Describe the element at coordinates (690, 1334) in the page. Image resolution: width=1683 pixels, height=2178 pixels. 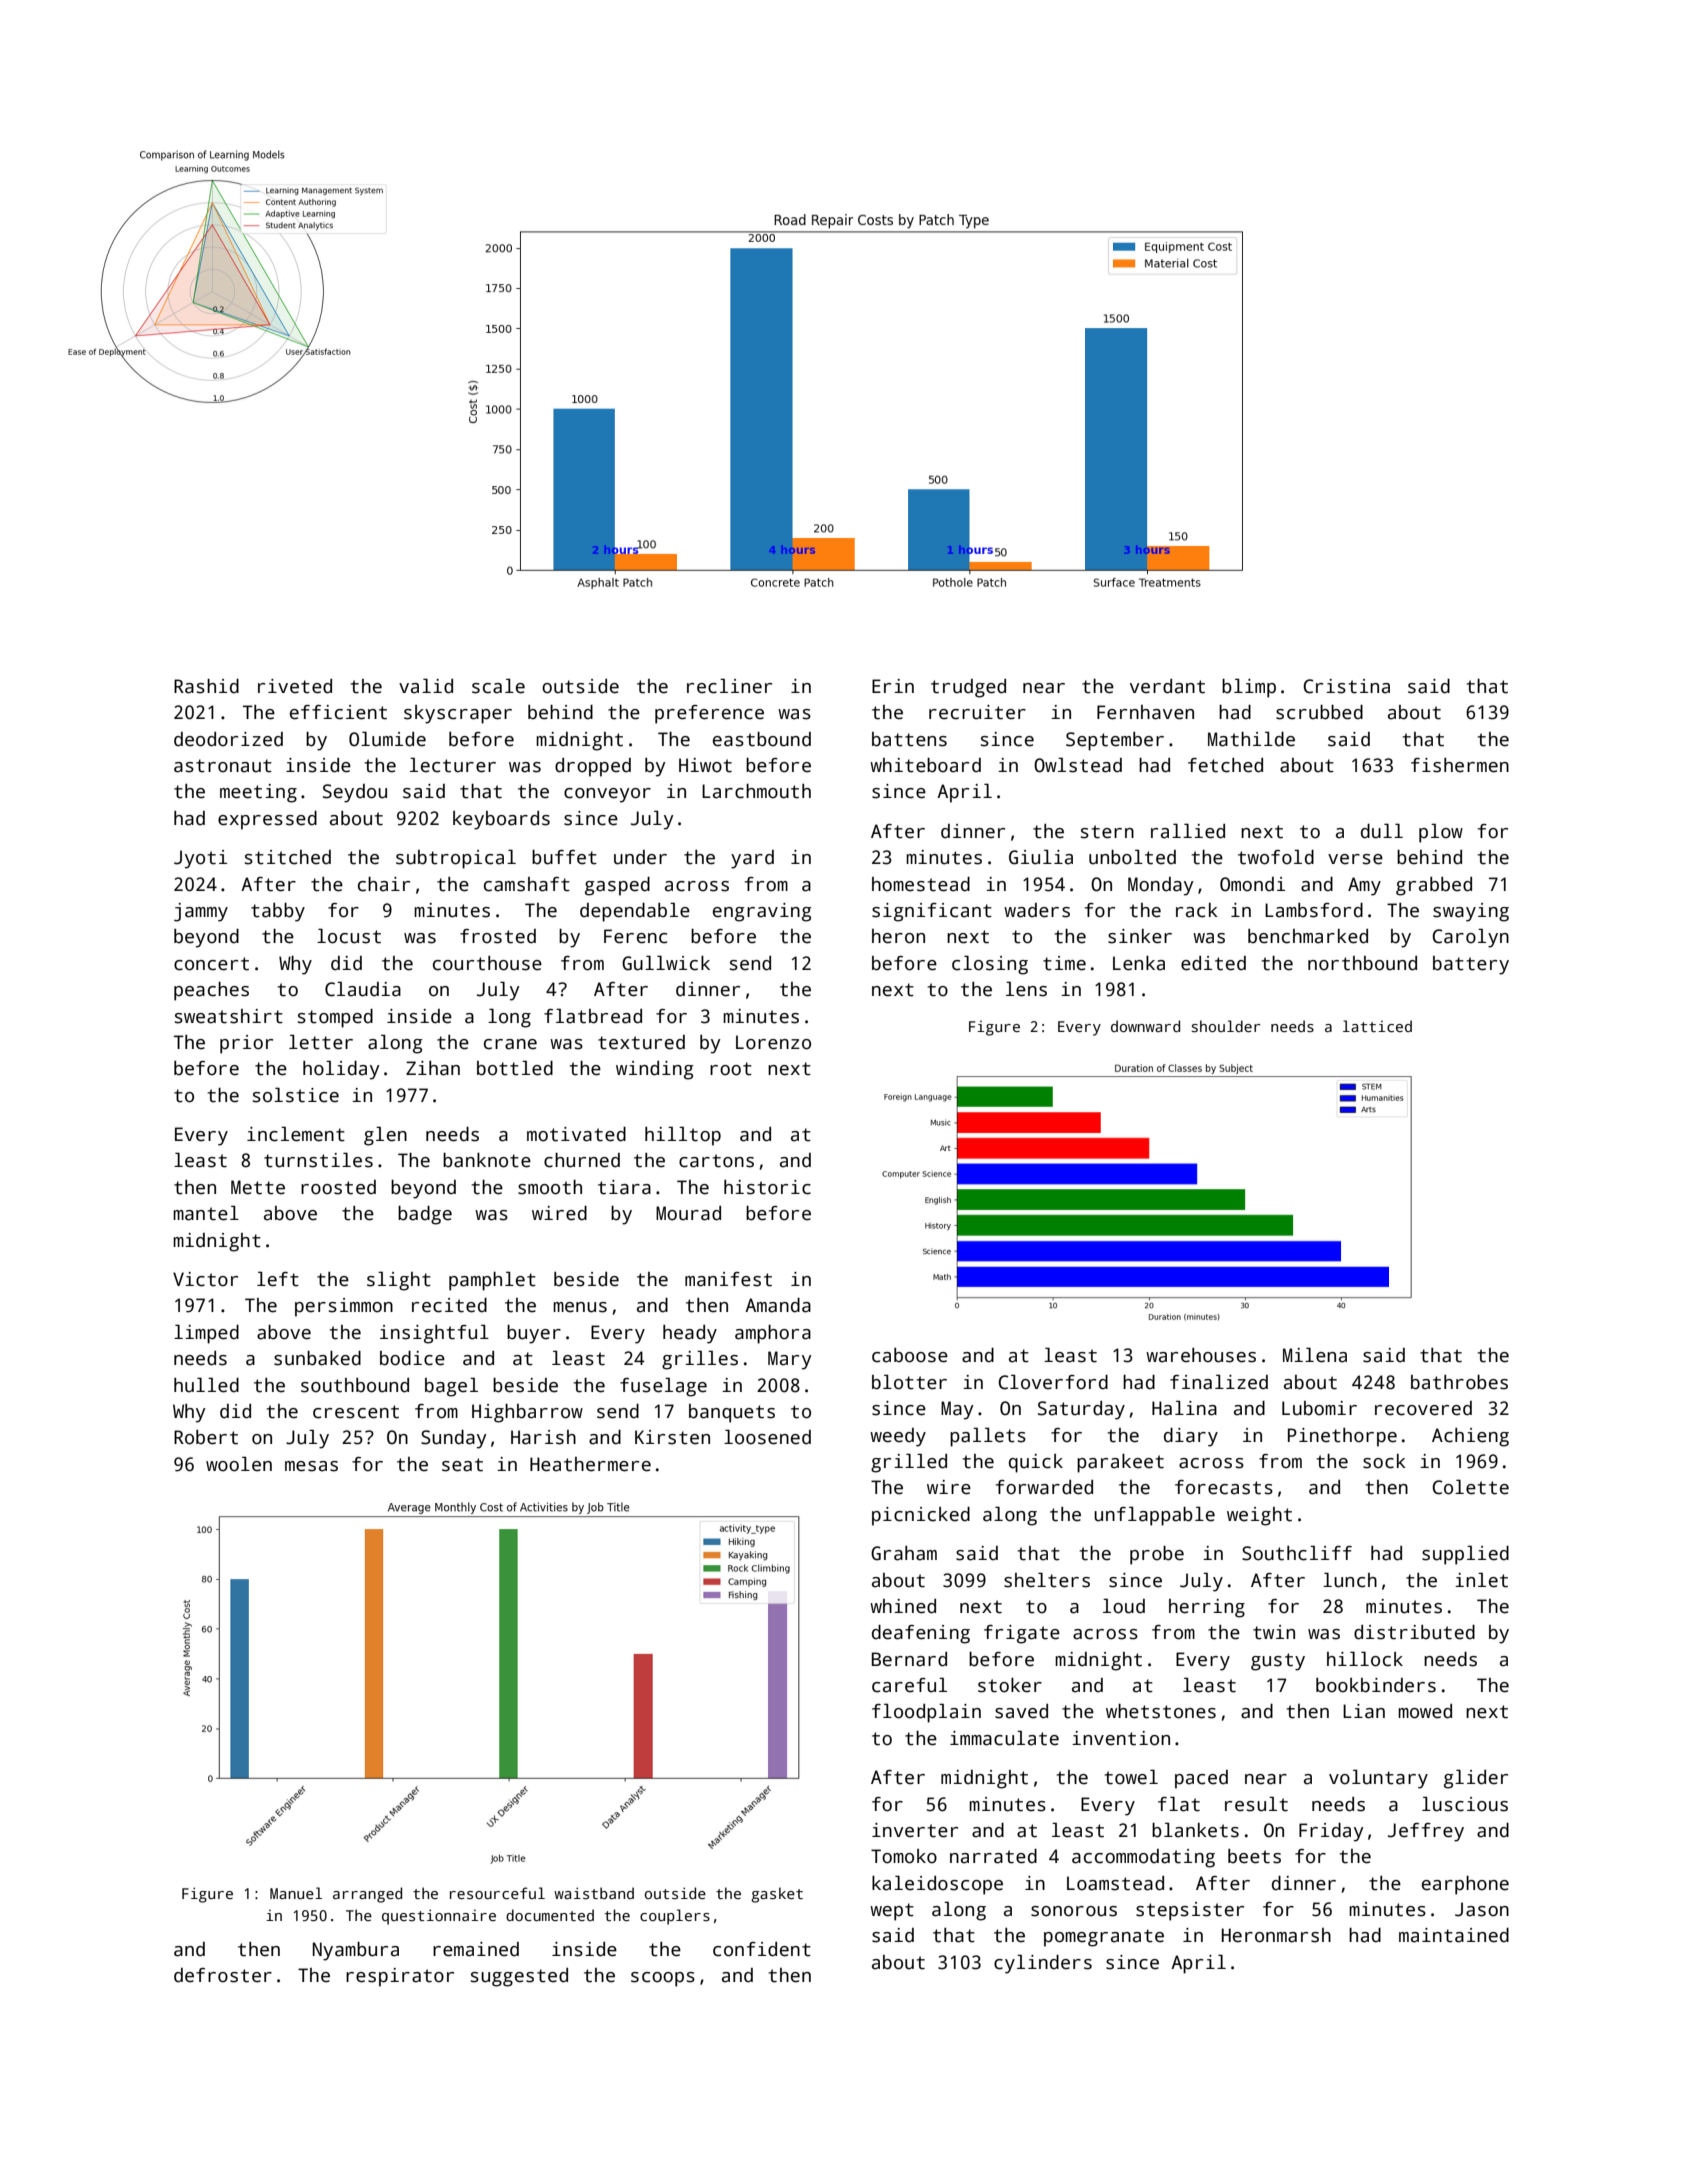
I see `heady` at that location.
